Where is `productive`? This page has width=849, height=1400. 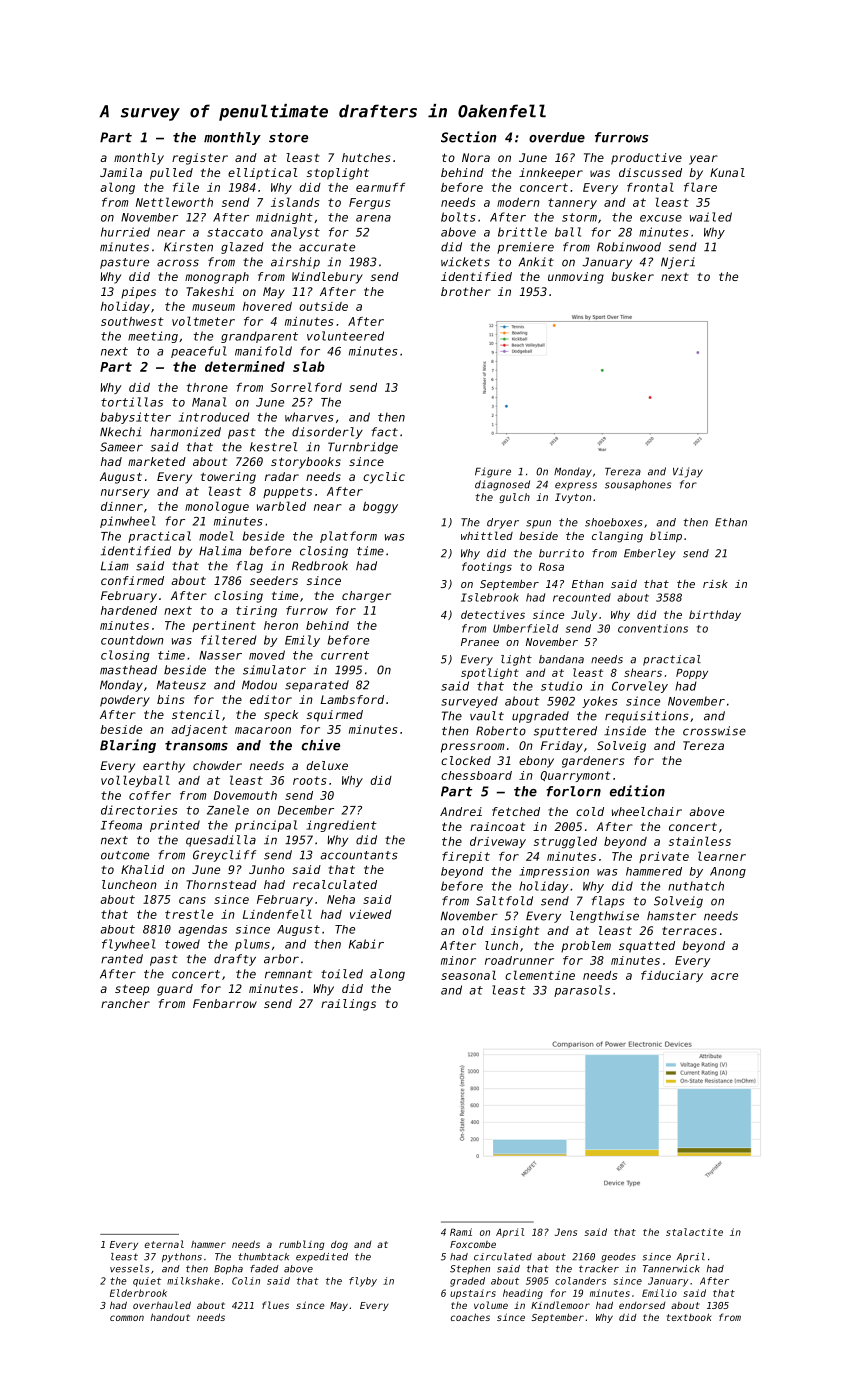
productive is located at coordinates (646, 159).
